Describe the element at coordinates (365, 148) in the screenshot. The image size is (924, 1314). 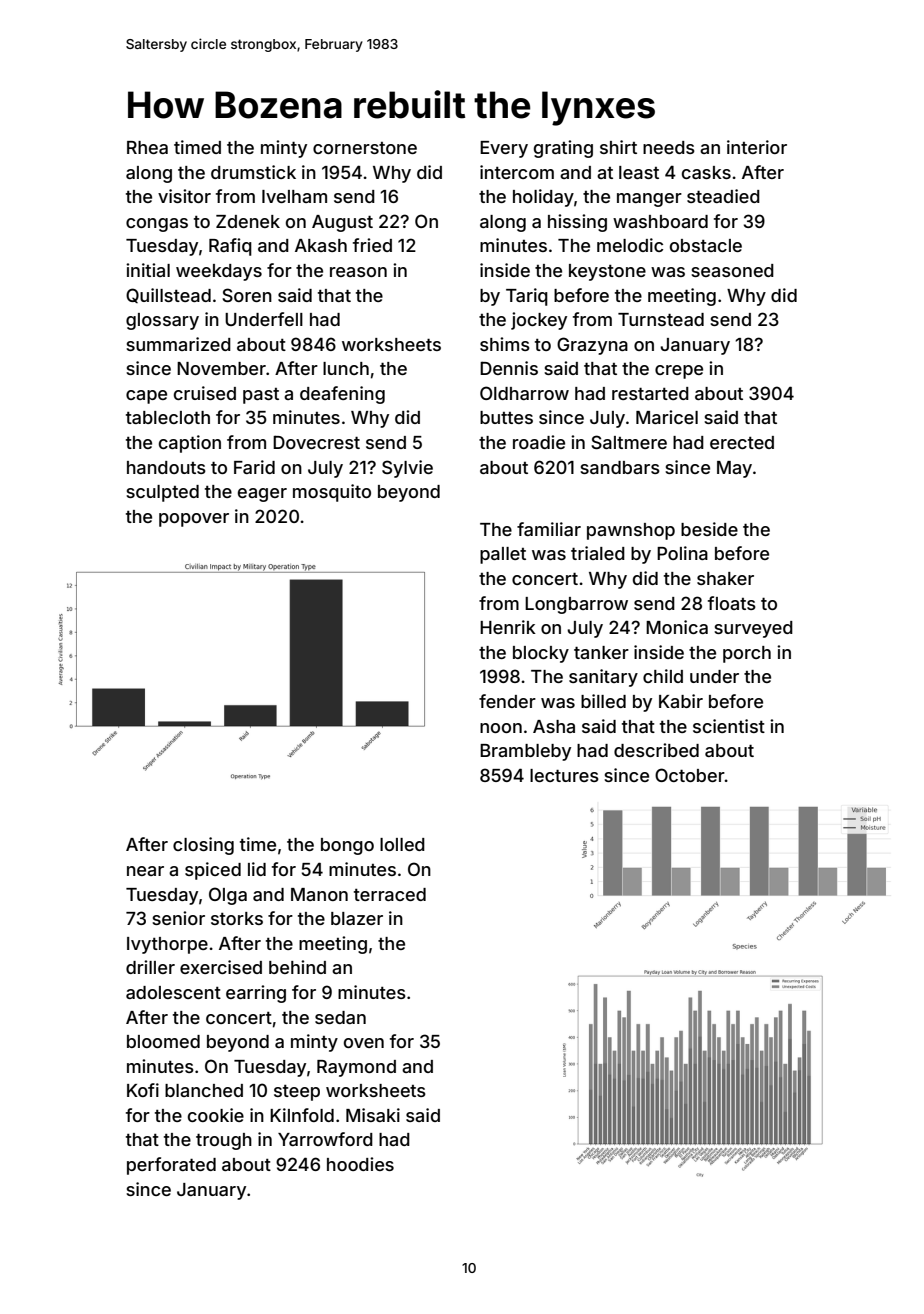
I see `cornerstone` at that location.
